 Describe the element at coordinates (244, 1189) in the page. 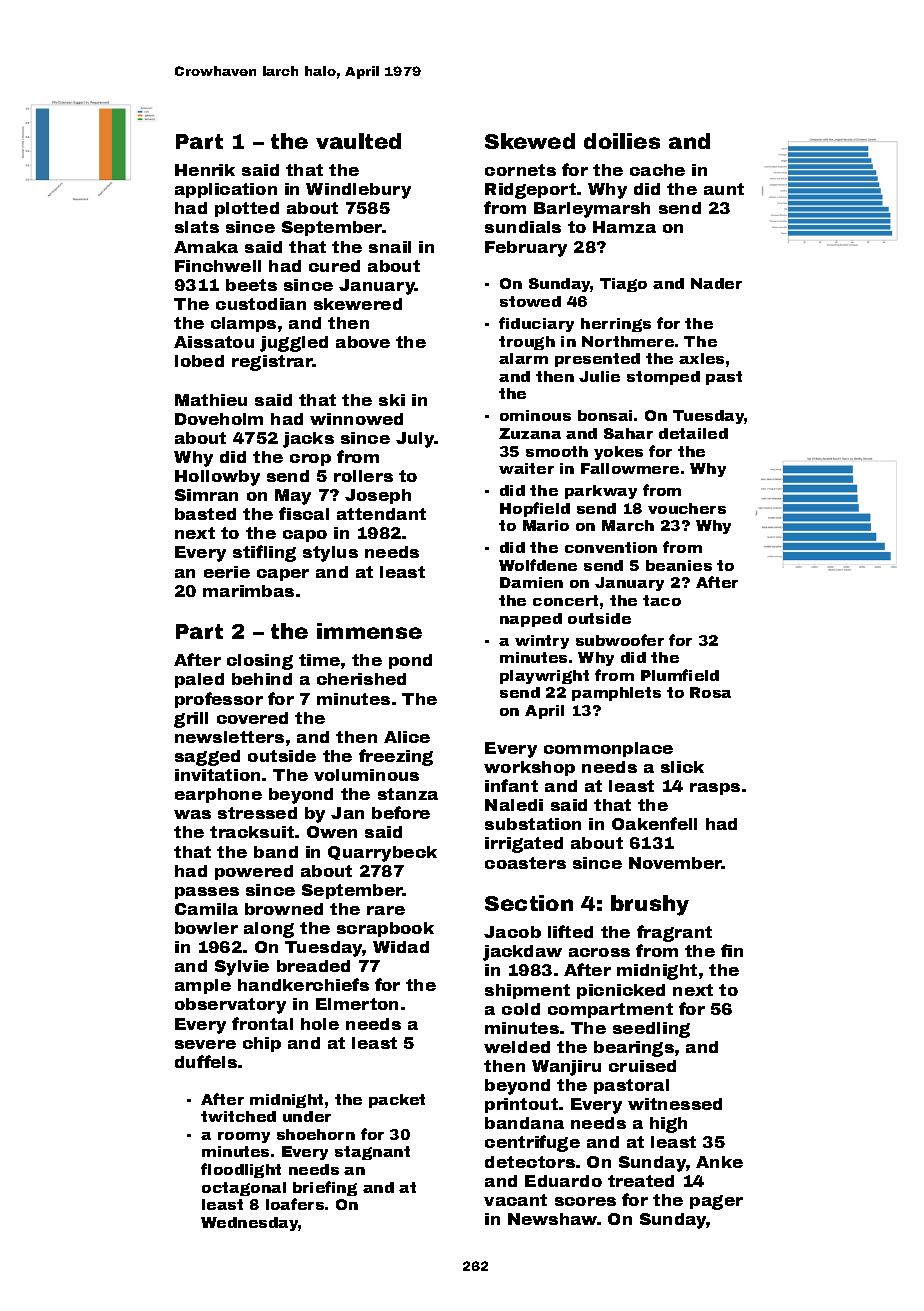

I see `octagonal` at that location.
